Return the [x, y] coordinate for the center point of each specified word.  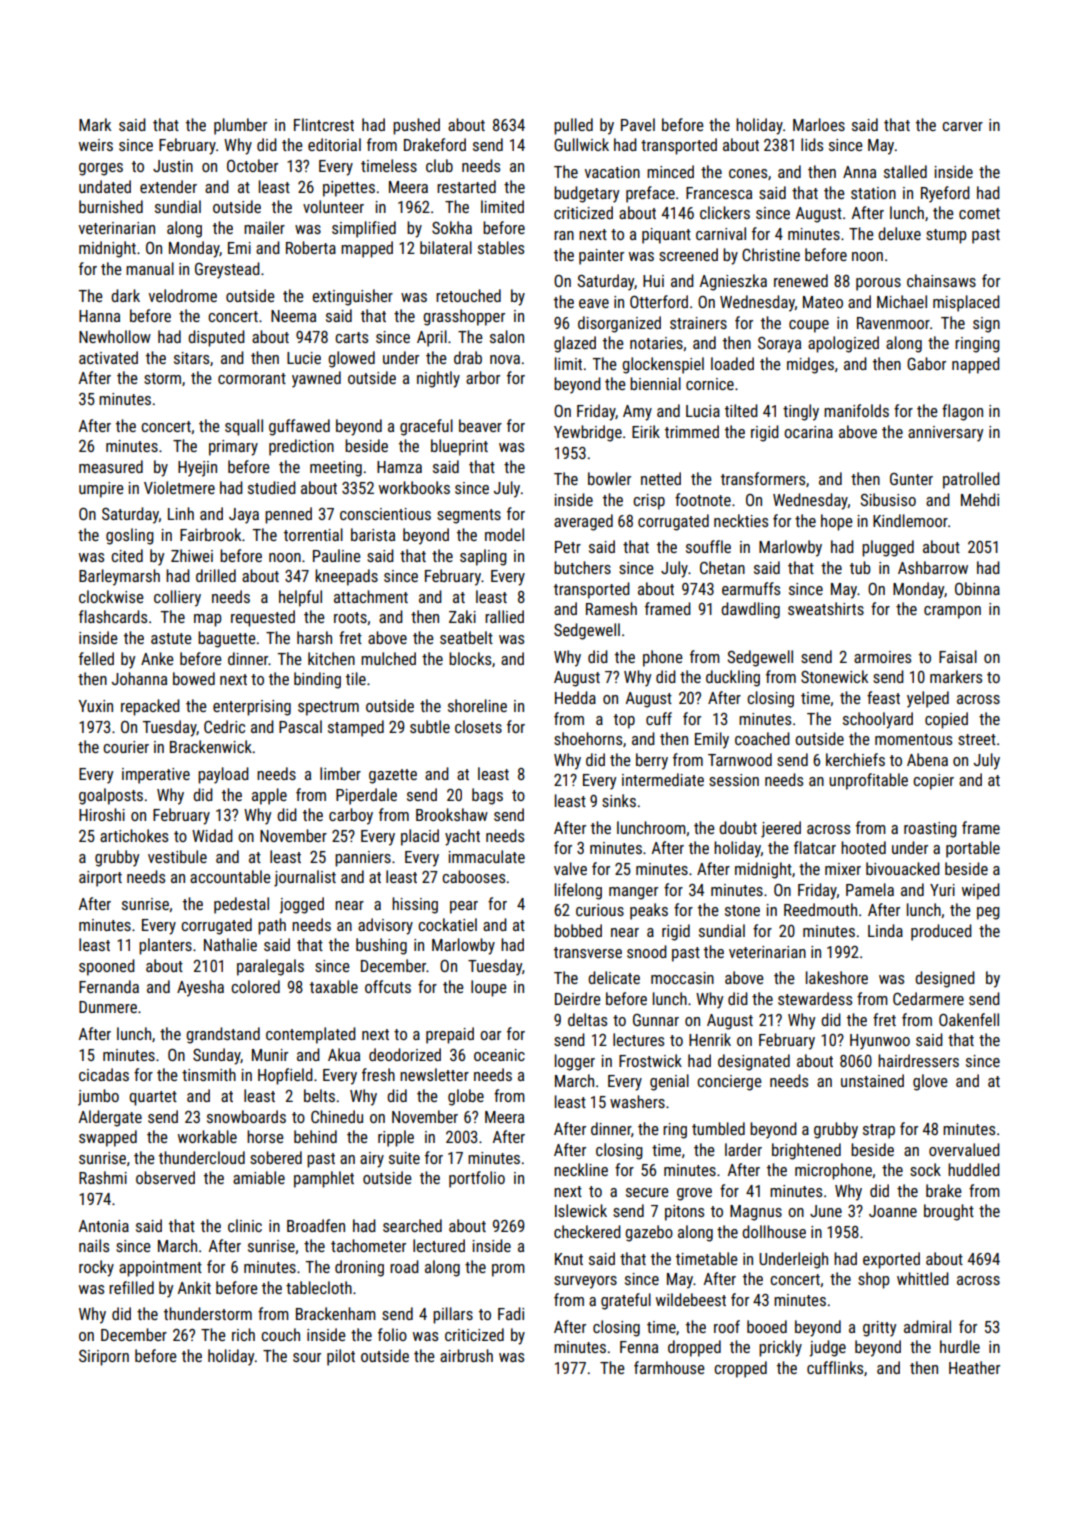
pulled [573, 126]
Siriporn [104, 1358]
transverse [588, 952]
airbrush [466, 1355]
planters [165, 946]
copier [933, 782]
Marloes [819, 124]
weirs [96, 145]
